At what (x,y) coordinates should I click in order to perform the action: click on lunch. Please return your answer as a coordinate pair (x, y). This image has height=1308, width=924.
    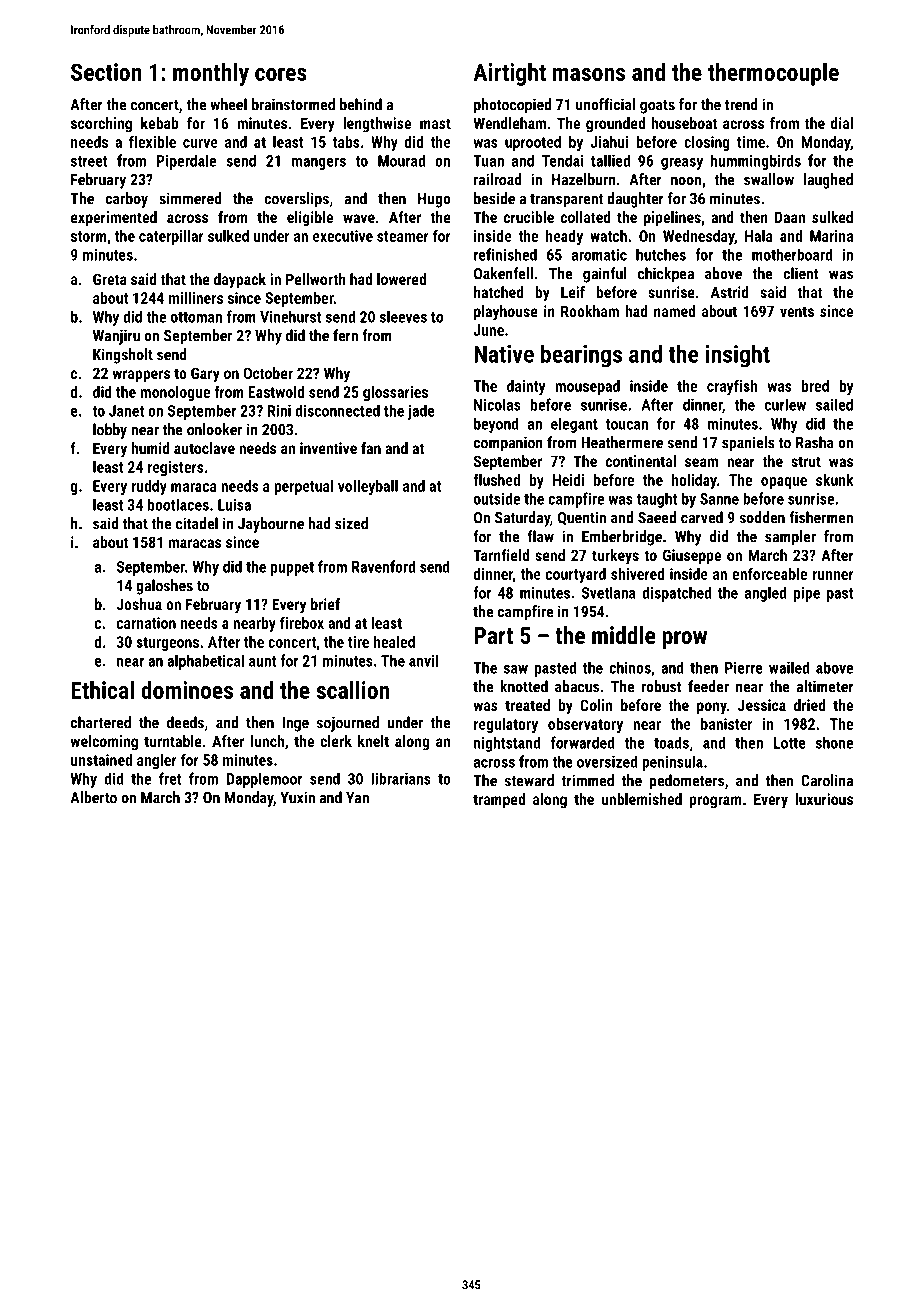
    Looking at the image, I should click on (267, 741).
